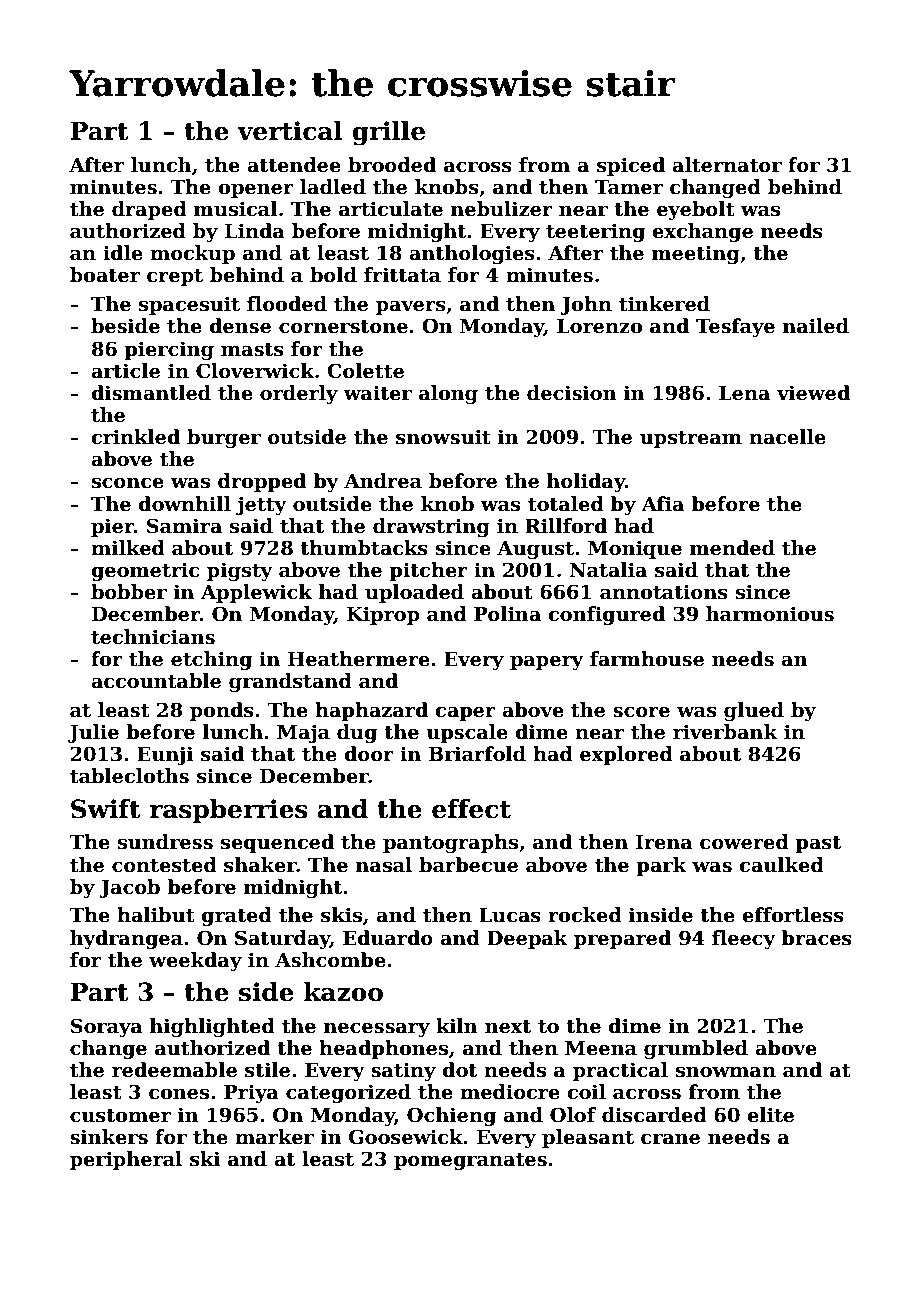  I want to click on marker, so click(274, 1137).
